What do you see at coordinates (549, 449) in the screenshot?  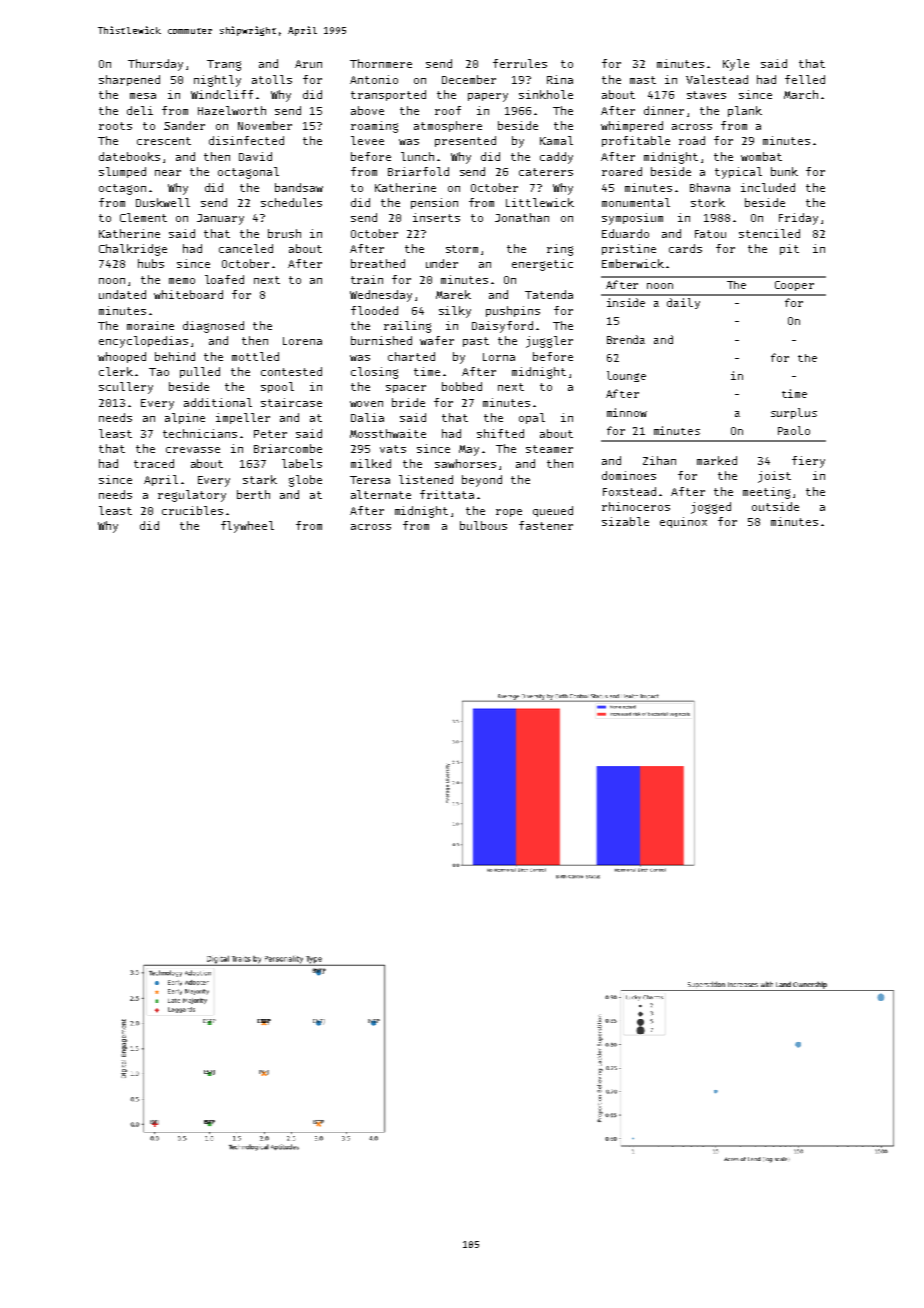 I see `steamer` at bounding box center [549, 449].
